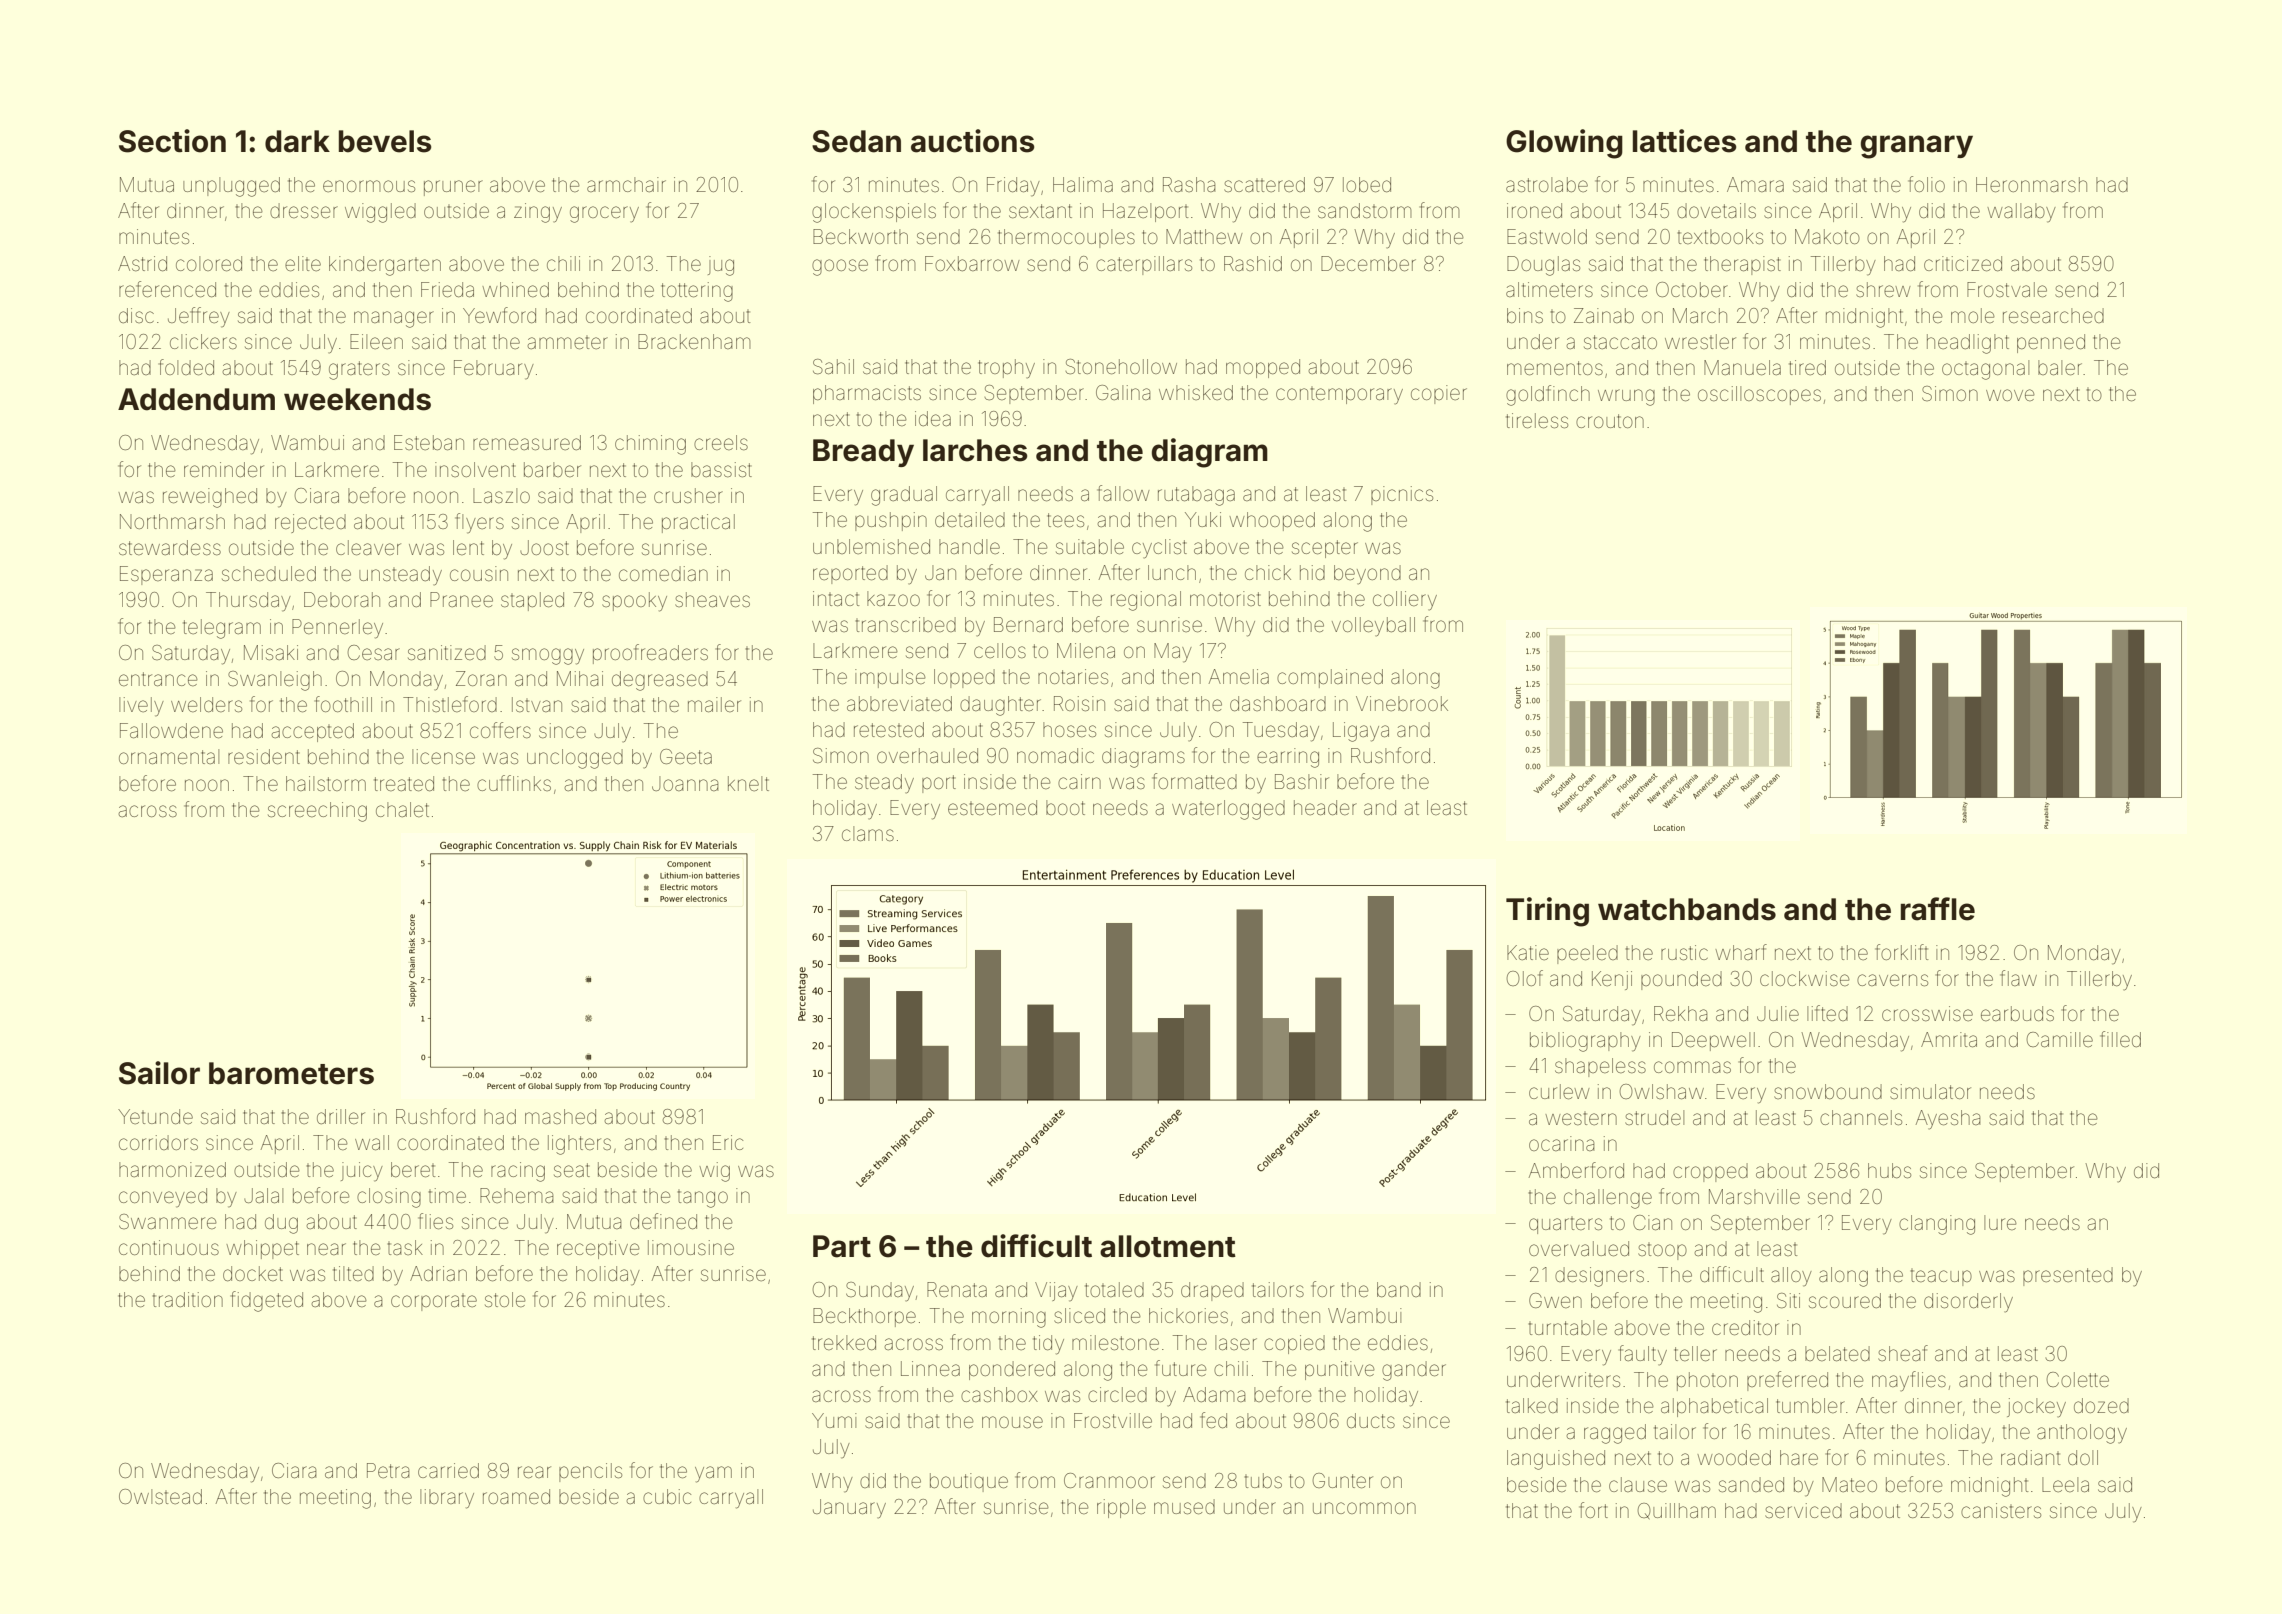 This page has height=1614, width=2282. What do you see at coordinates (1213, 1420) in the page?
I see `fed` at bounding box center [1213, 1420].
